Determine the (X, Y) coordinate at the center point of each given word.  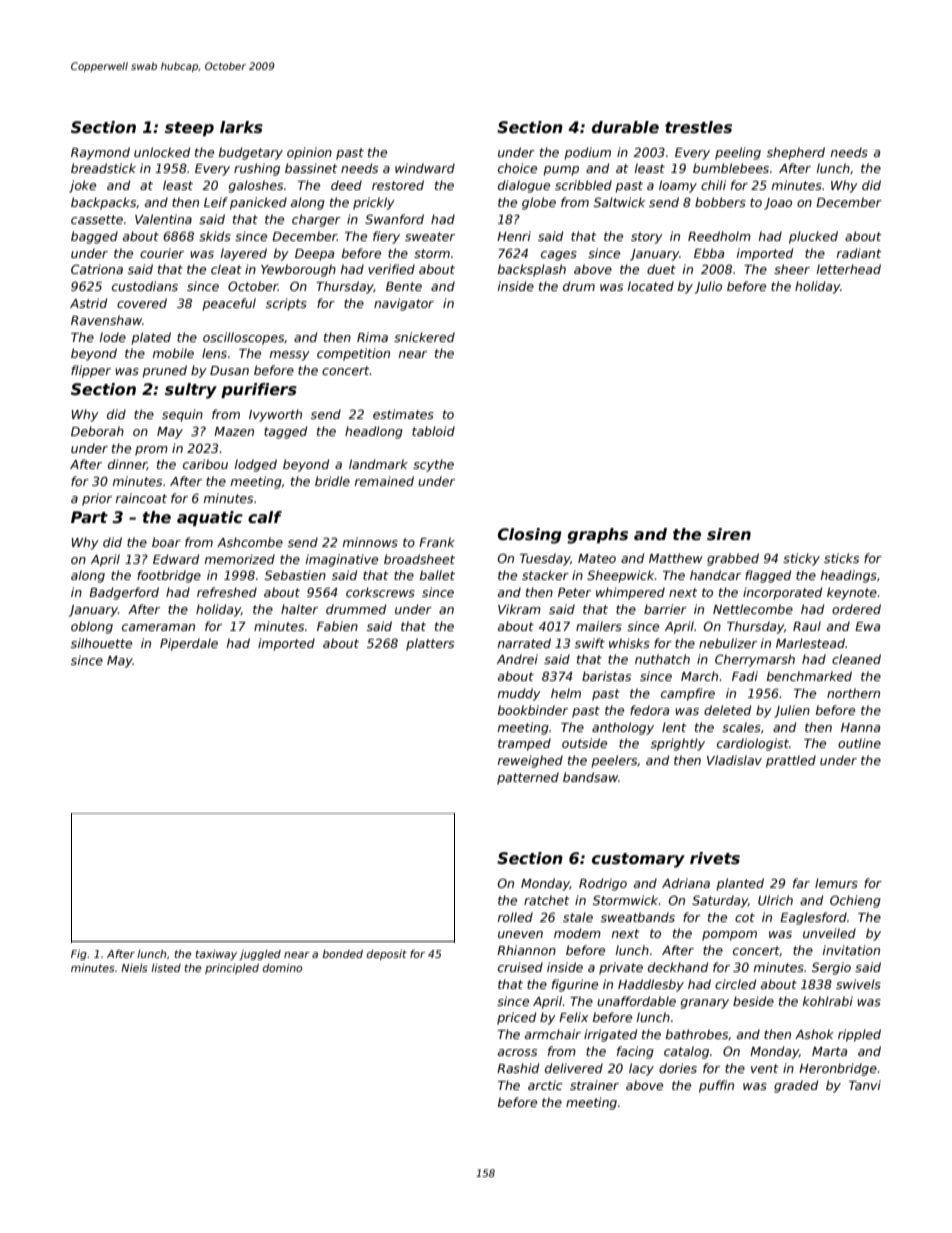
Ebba (709, 253)
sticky (801, 559)
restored (398, 185)
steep (189, 129)
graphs (597, 536)
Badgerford (124, 593)
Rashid (518, 1068)
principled (232, 969)
